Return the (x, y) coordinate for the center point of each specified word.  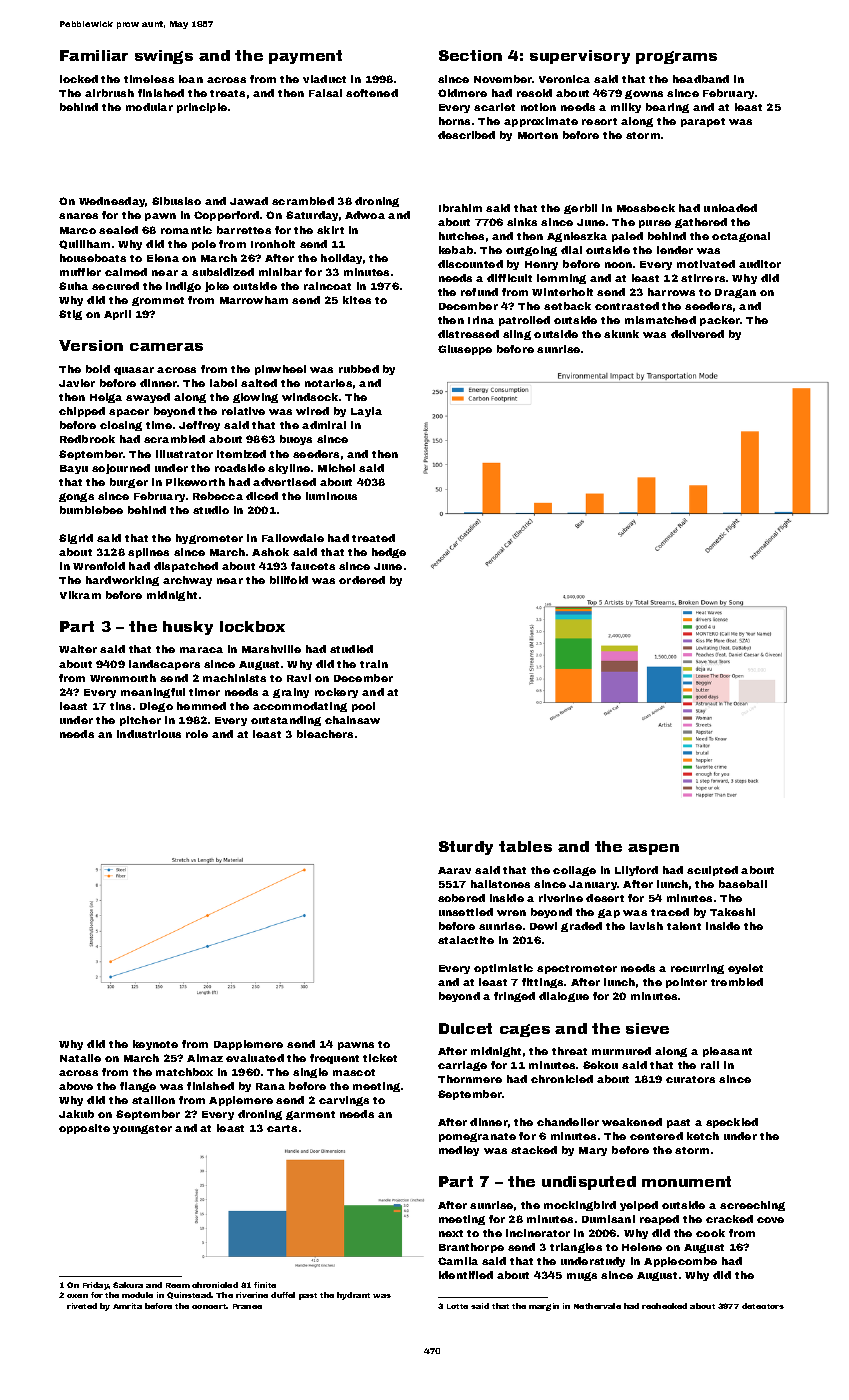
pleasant (727, 1052)
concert (209, 1306)
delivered (697, 334)
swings (164, 57)
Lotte (457, 1306)
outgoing (531, 251)
